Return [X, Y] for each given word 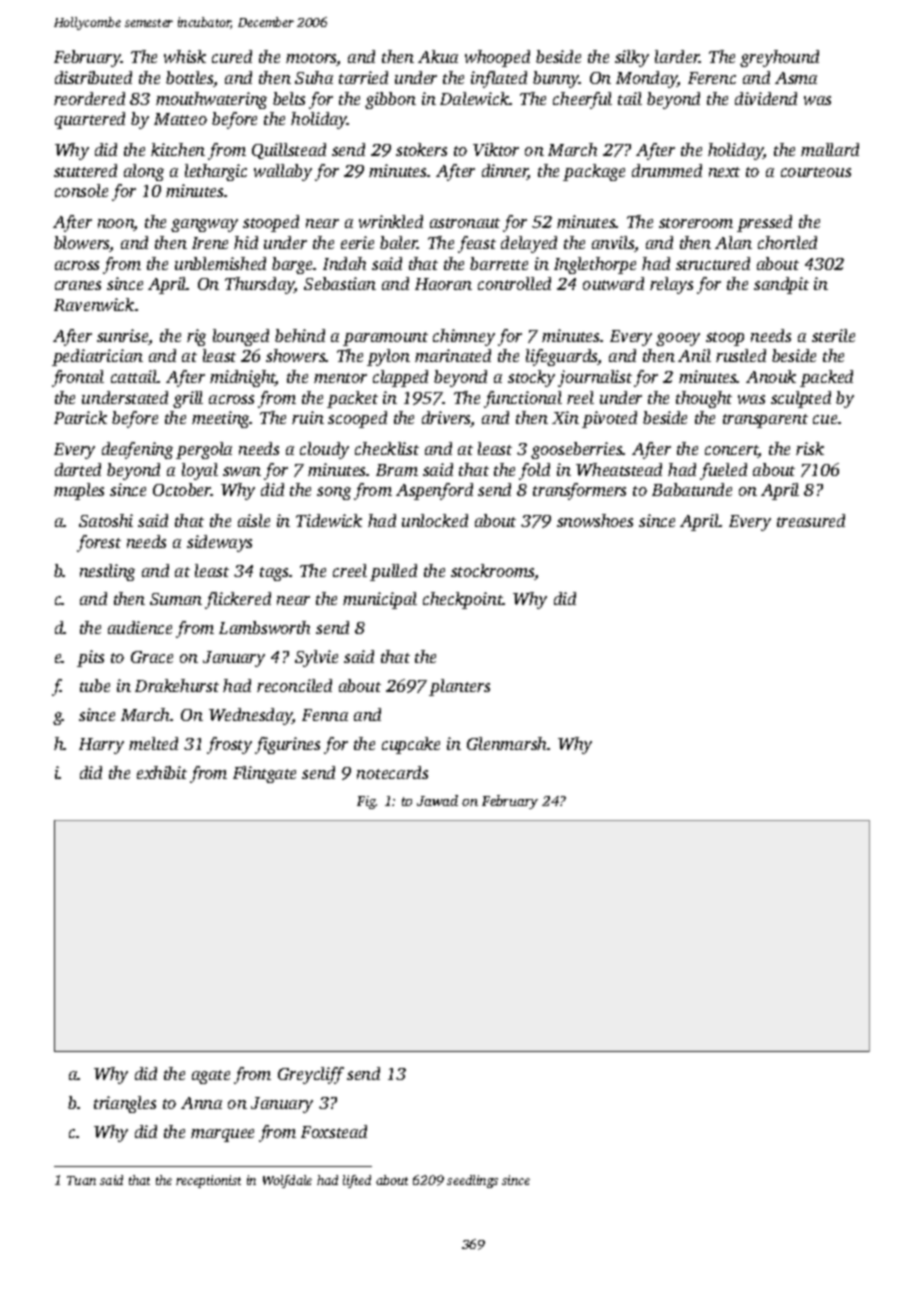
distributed [93, 77]
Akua [438, 56]
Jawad [437, 800]
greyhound [779, 58]
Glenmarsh [506, 743]
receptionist [208, 1181]
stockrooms [492, 570]
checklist [387, 448]
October [182, 489]
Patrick [80, 417]
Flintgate [264, 774]
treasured [811, 520]
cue [825, 419]
